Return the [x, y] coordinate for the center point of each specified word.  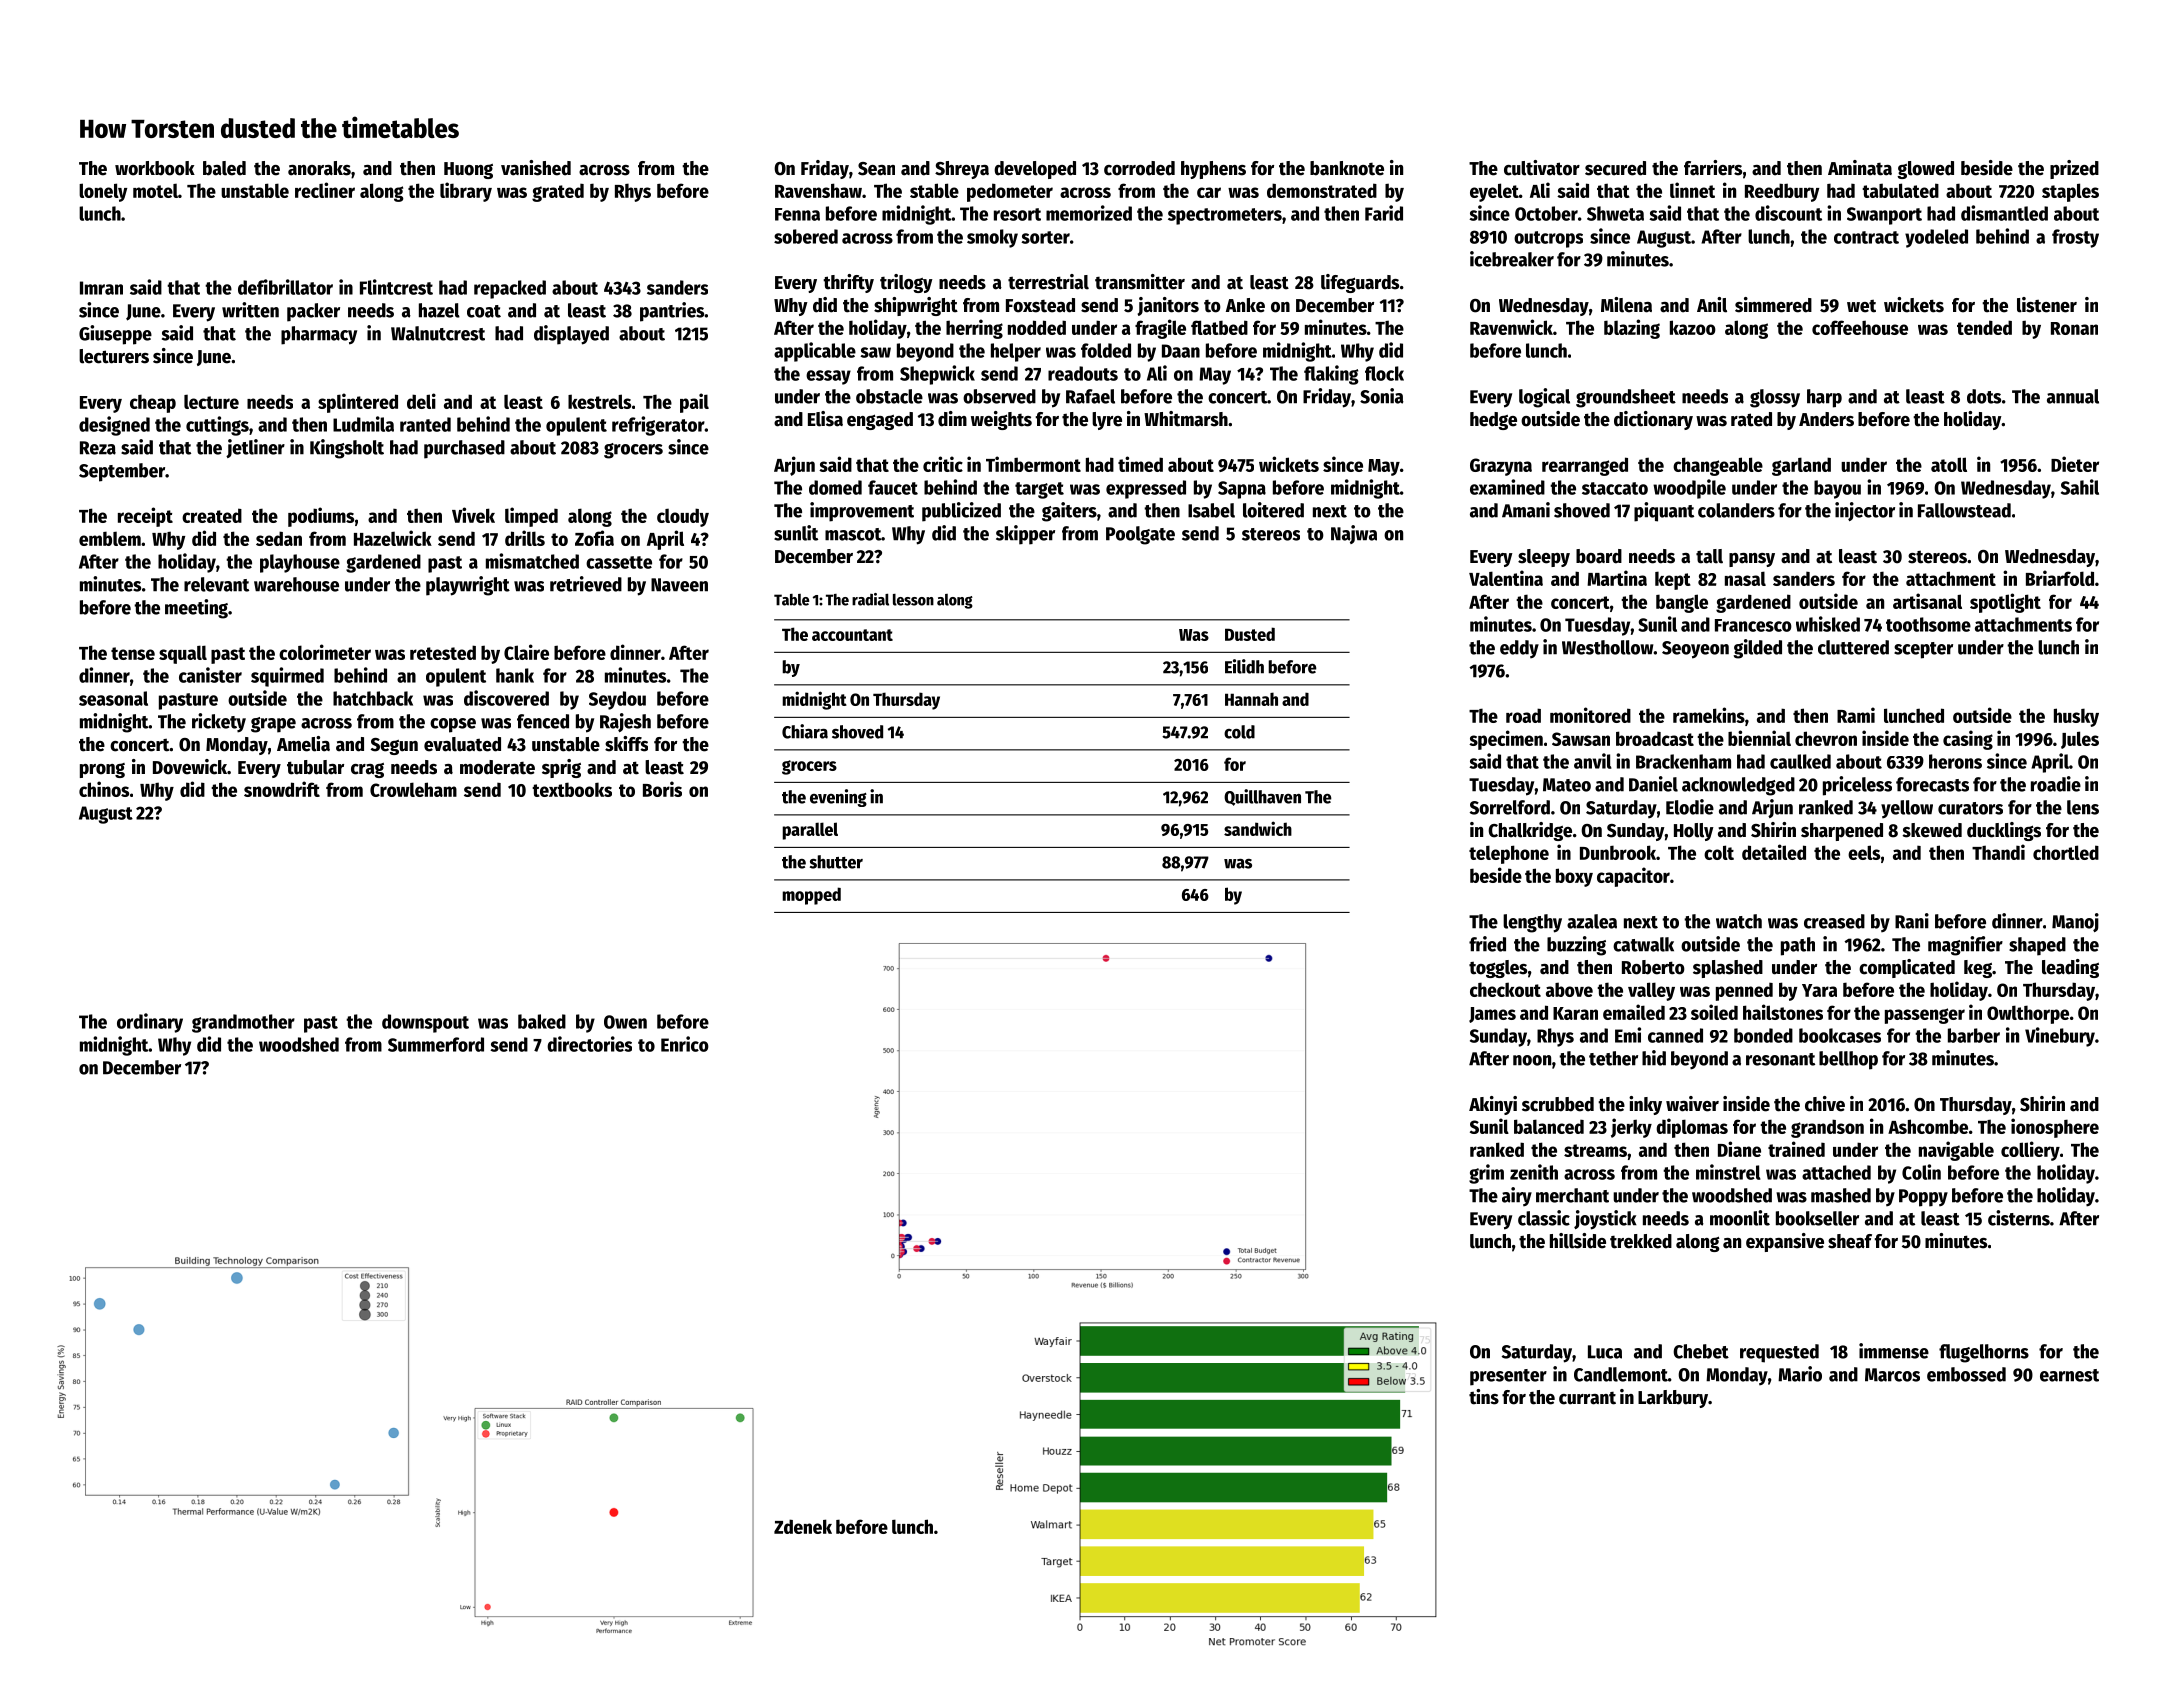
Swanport [1884, 216]
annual [2073, 396]
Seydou [617, 700]
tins [1484, 1397]
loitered [1273, 510]
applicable [815, 352]
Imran [101, 288]
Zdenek [803, 1526]
